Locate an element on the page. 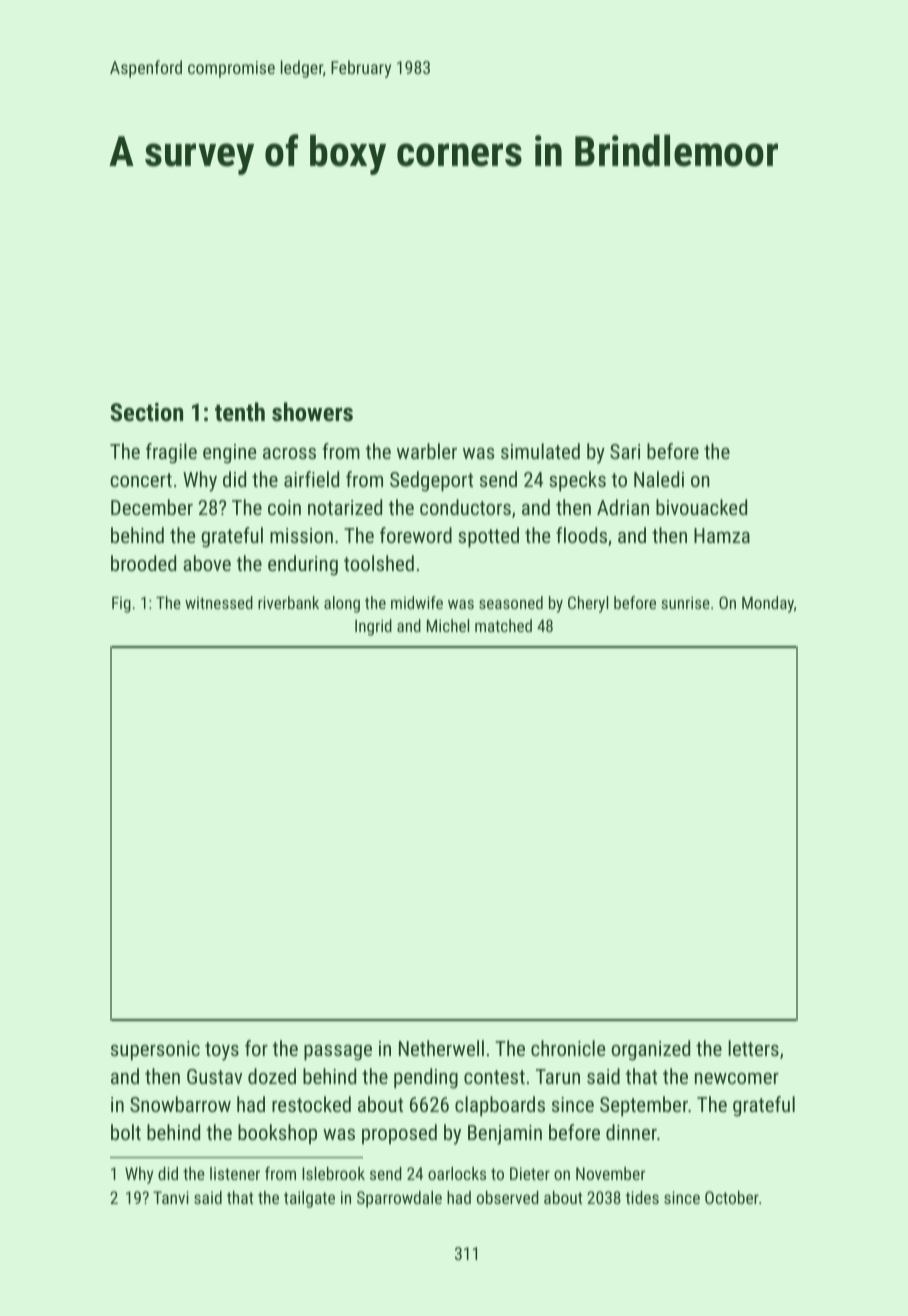  Michel is located at coordinates (448, 625).
